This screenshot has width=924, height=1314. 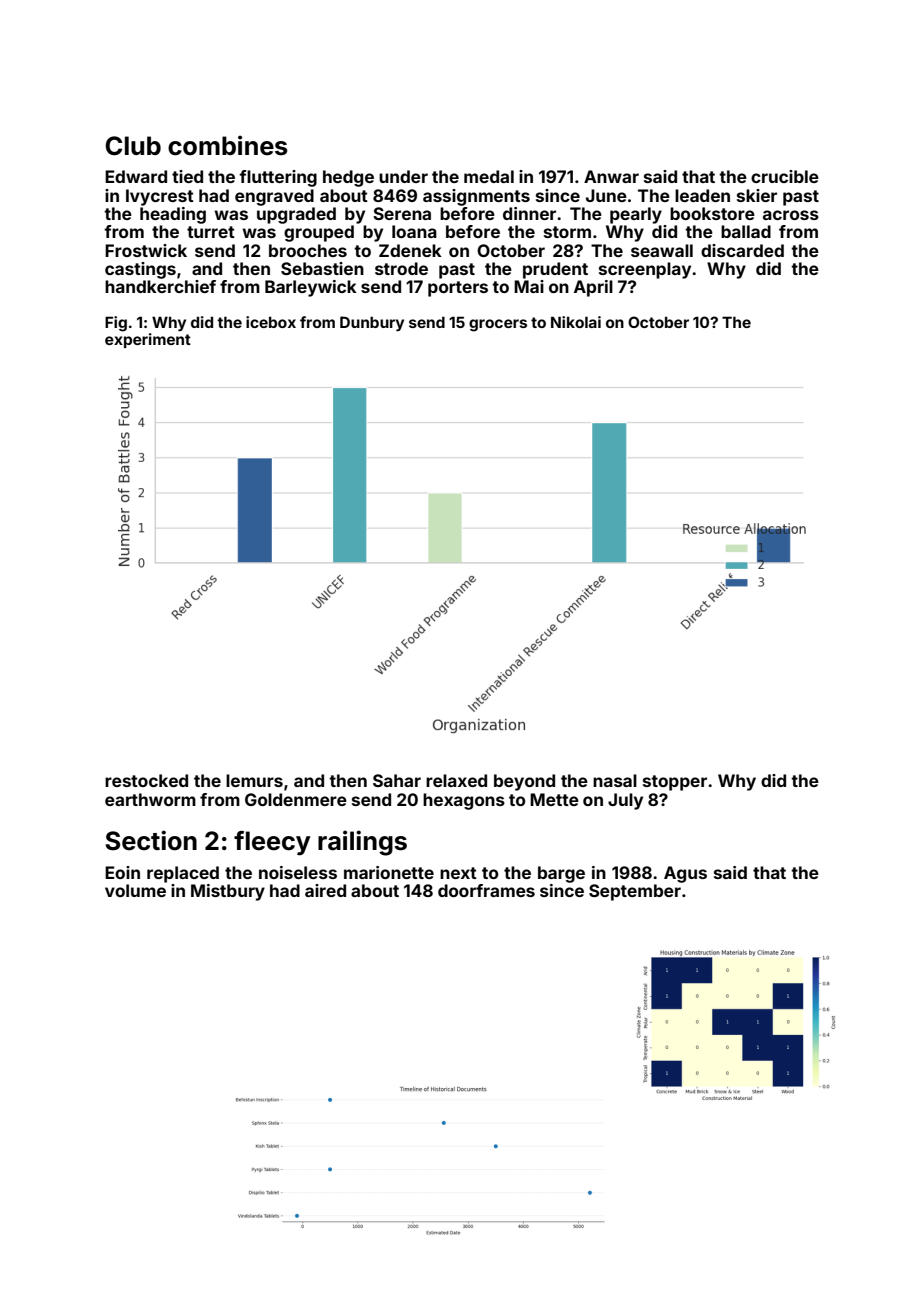 I want to click on beyond, so click(x=524, y=782).
